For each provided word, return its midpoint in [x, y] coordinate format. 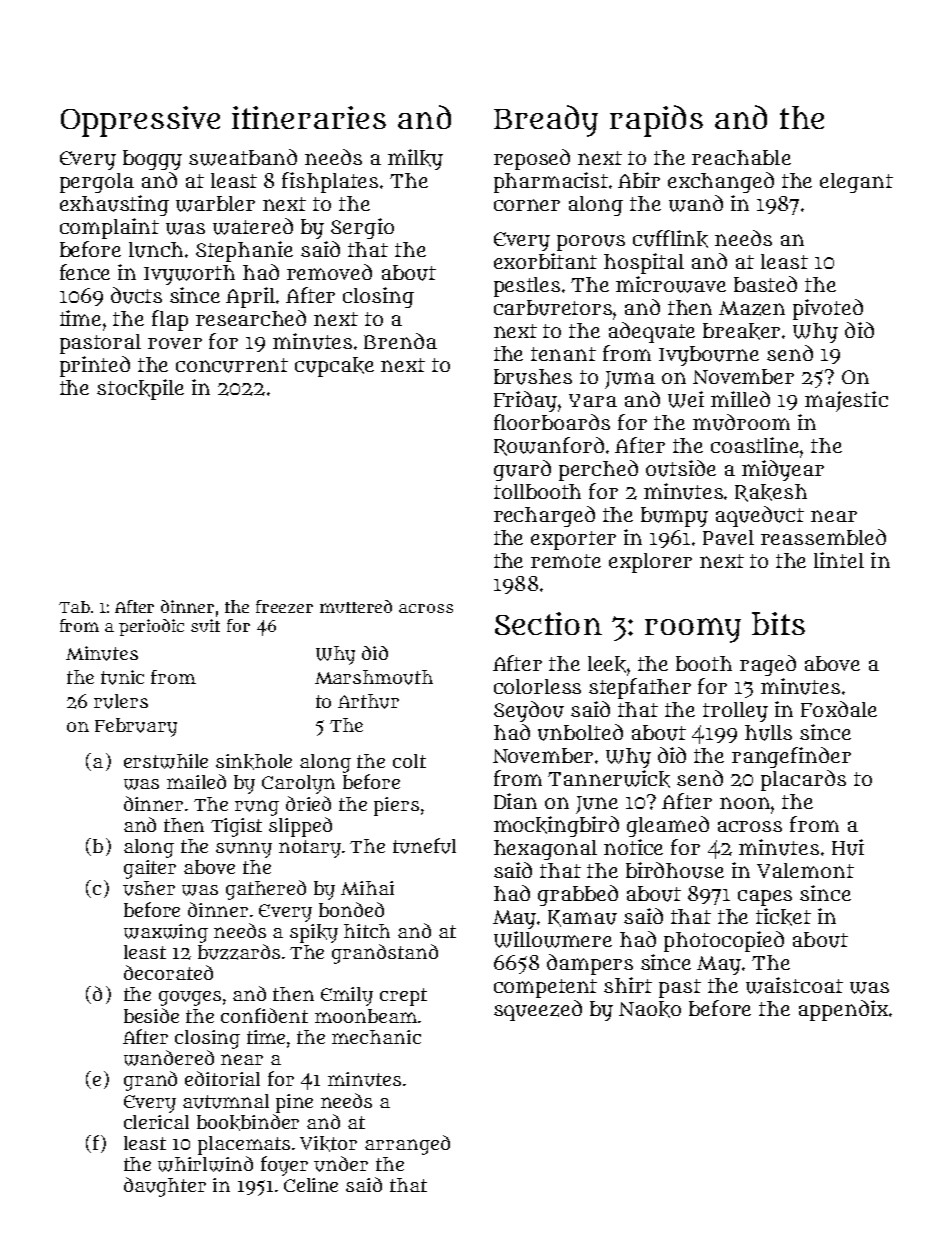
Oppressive [140, 121]
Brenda [400, 341]
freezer [284, 606]
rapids [656, 121]
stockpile [140, 389]
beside [151, 1015]
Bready [546, 121]
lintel [839, 560]
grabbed [578, 895]
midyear [783, 470]
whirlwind [205, 1164]
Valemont [805, 870]
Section [548, 623]
